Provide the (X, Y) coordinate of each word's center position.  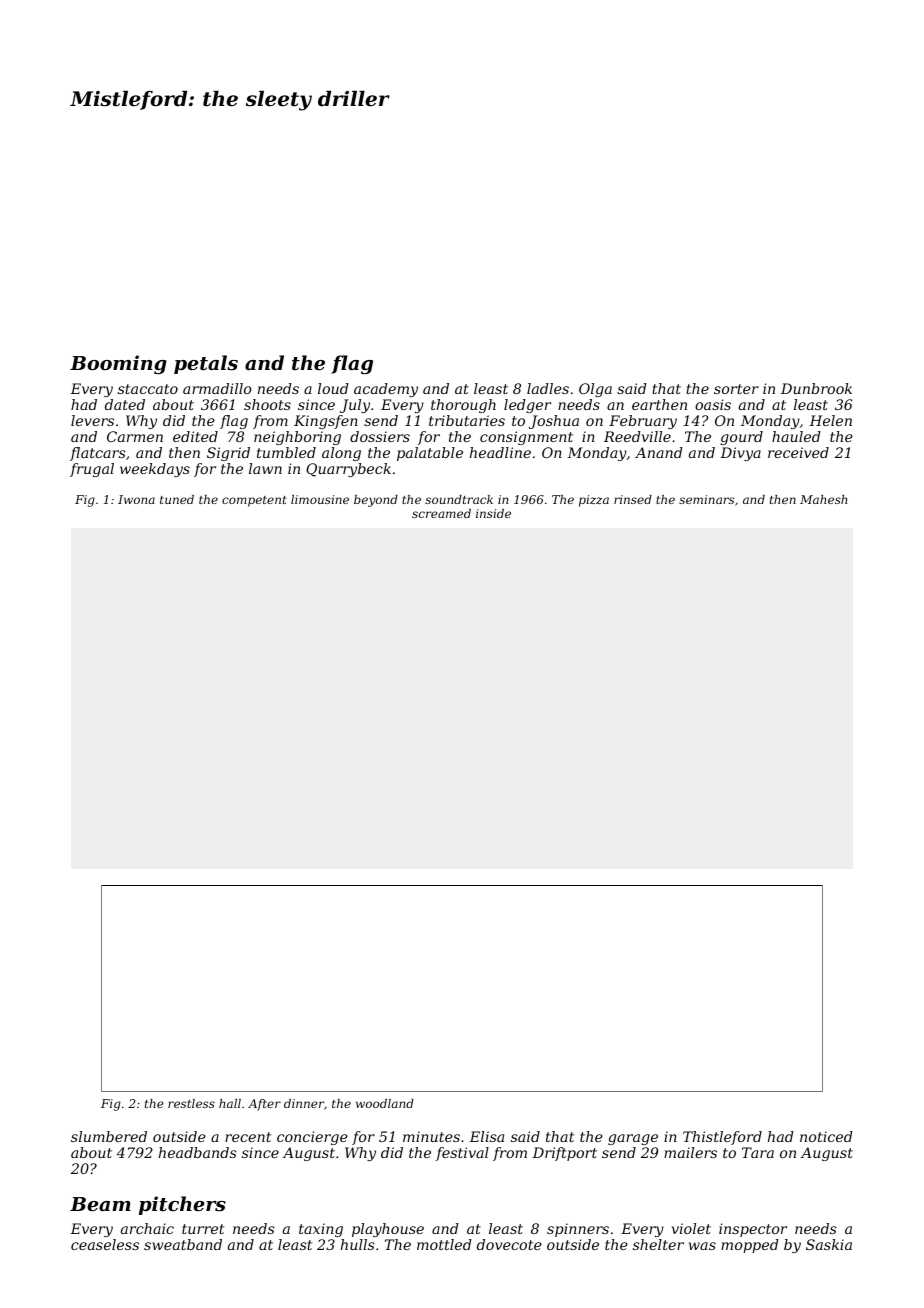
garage (633, 1139)
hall (230, 1103)
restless (191, 1103)
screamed (441, 513)
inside (493, 513)
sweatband (183, 1244)
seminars (706, 499)
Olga (595, 390)
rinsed (633, 499)
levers (92, 420)
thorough (463, 406)
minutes (431, 1136)
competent (254, 501)
